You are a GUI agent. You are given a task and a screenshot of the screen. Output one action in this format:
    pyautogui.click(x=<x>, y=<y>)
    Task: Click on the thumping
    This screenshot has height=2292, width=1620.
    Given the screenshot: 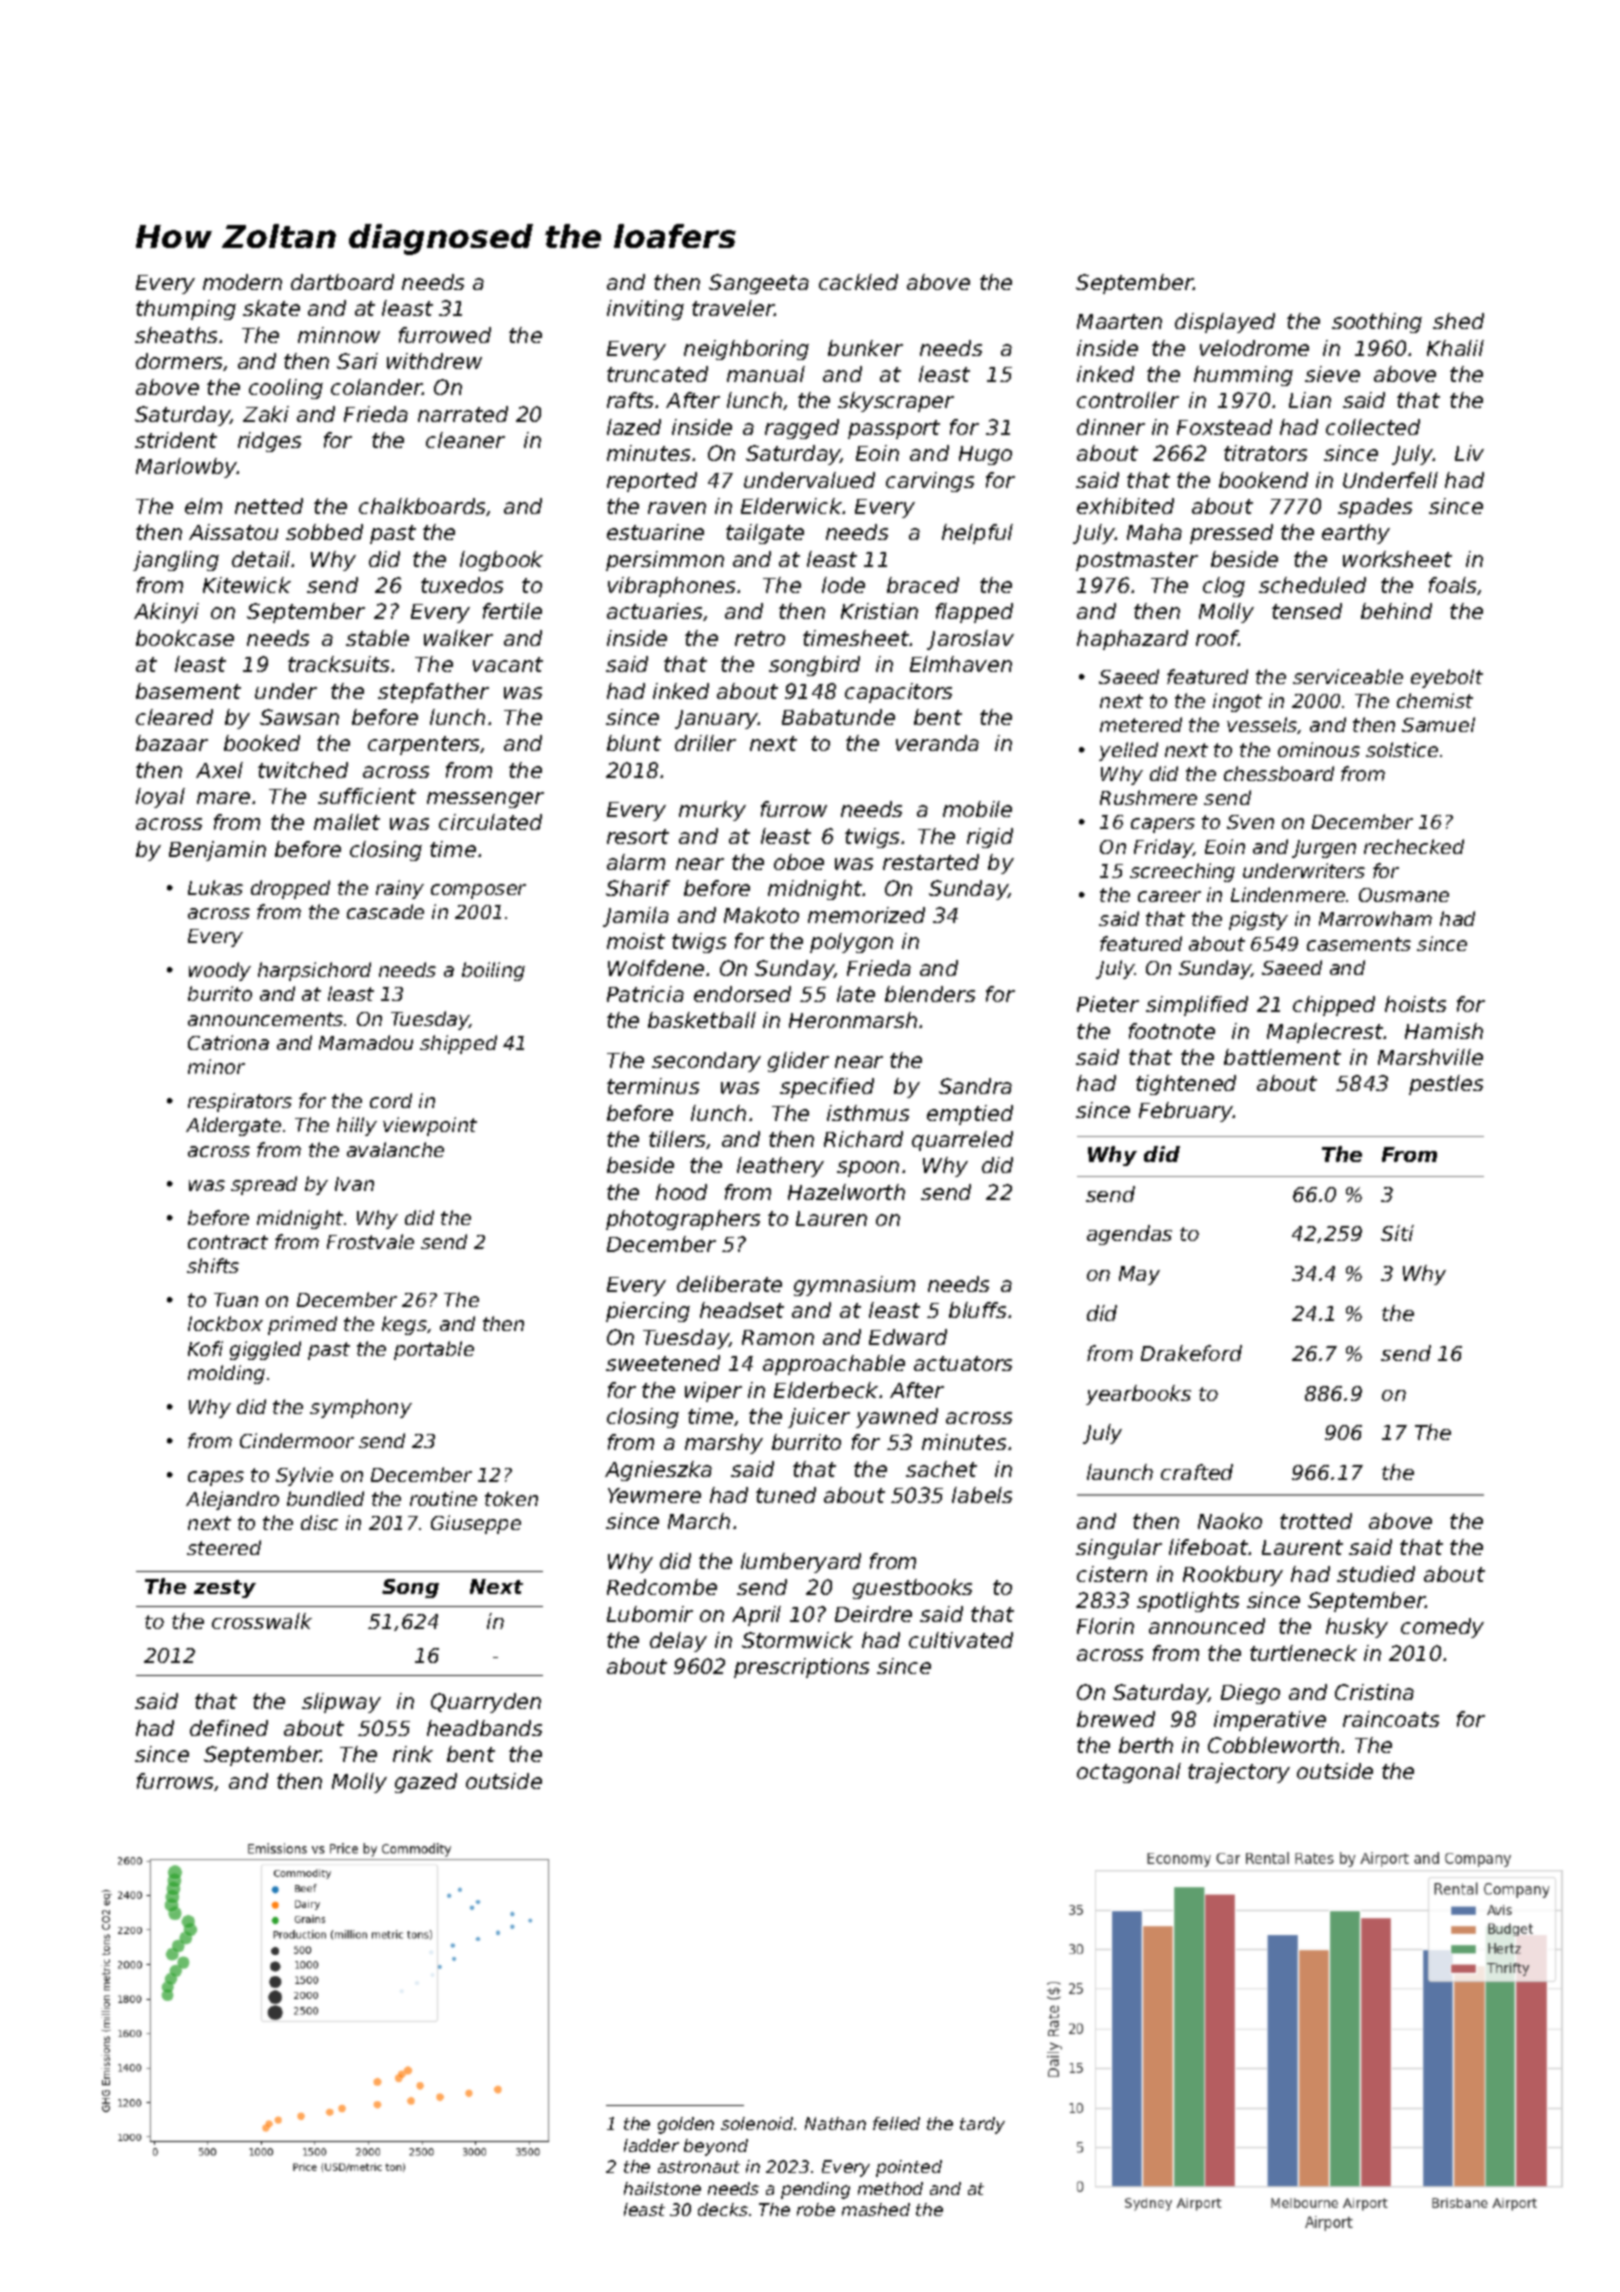 What is the action you would take?
    pyautogui.click(x=186, y=310)
